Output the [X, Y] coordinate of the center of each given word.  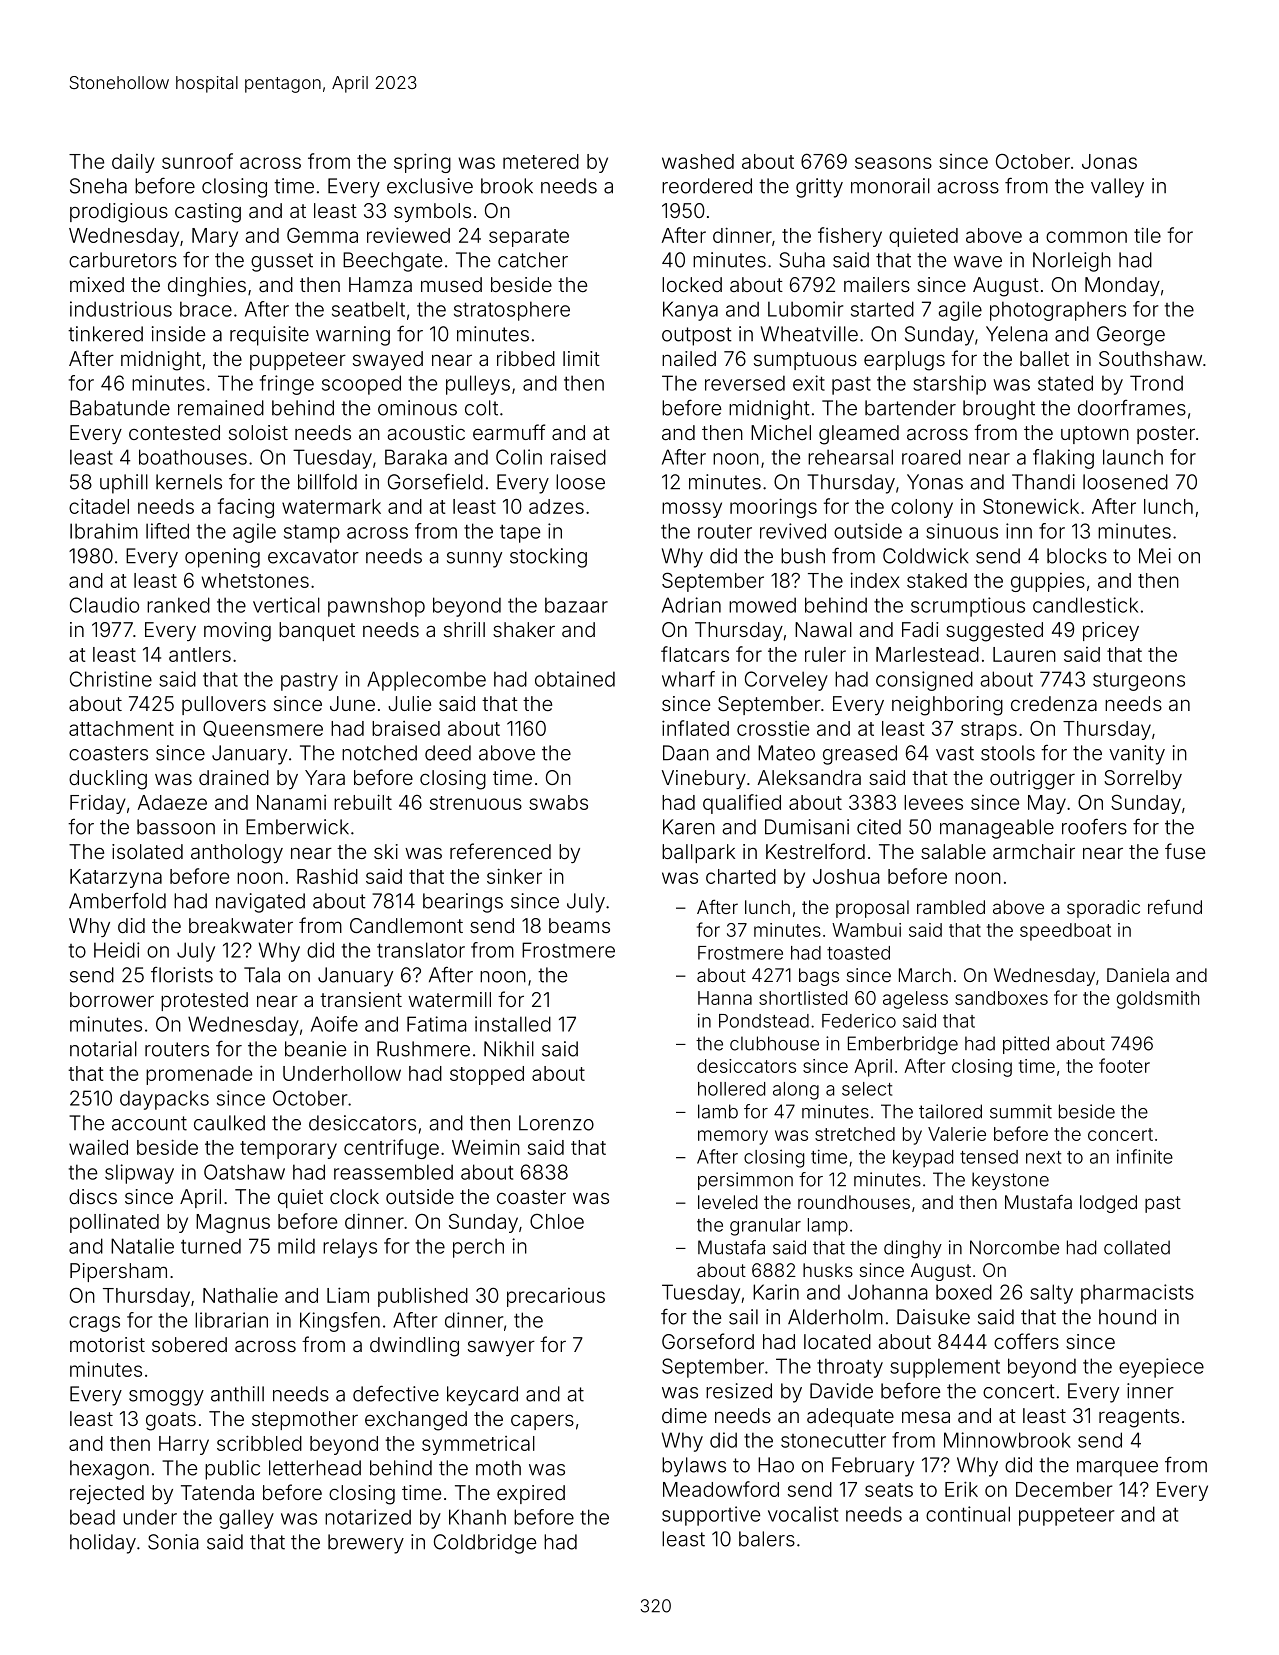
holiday [103, 1544]
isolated [147, 851]
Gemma [322, 235]
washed [698, 161]
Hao [776, 1465]
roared [931, 457]
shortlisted [803, 998]
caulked [229, 1123]
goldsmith [1158, 1000]
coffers [1026, 1341]
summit [1021, 1111]
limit [581, 358]
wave [978, 262]
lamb [718, 1111]
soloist [258, 432]
